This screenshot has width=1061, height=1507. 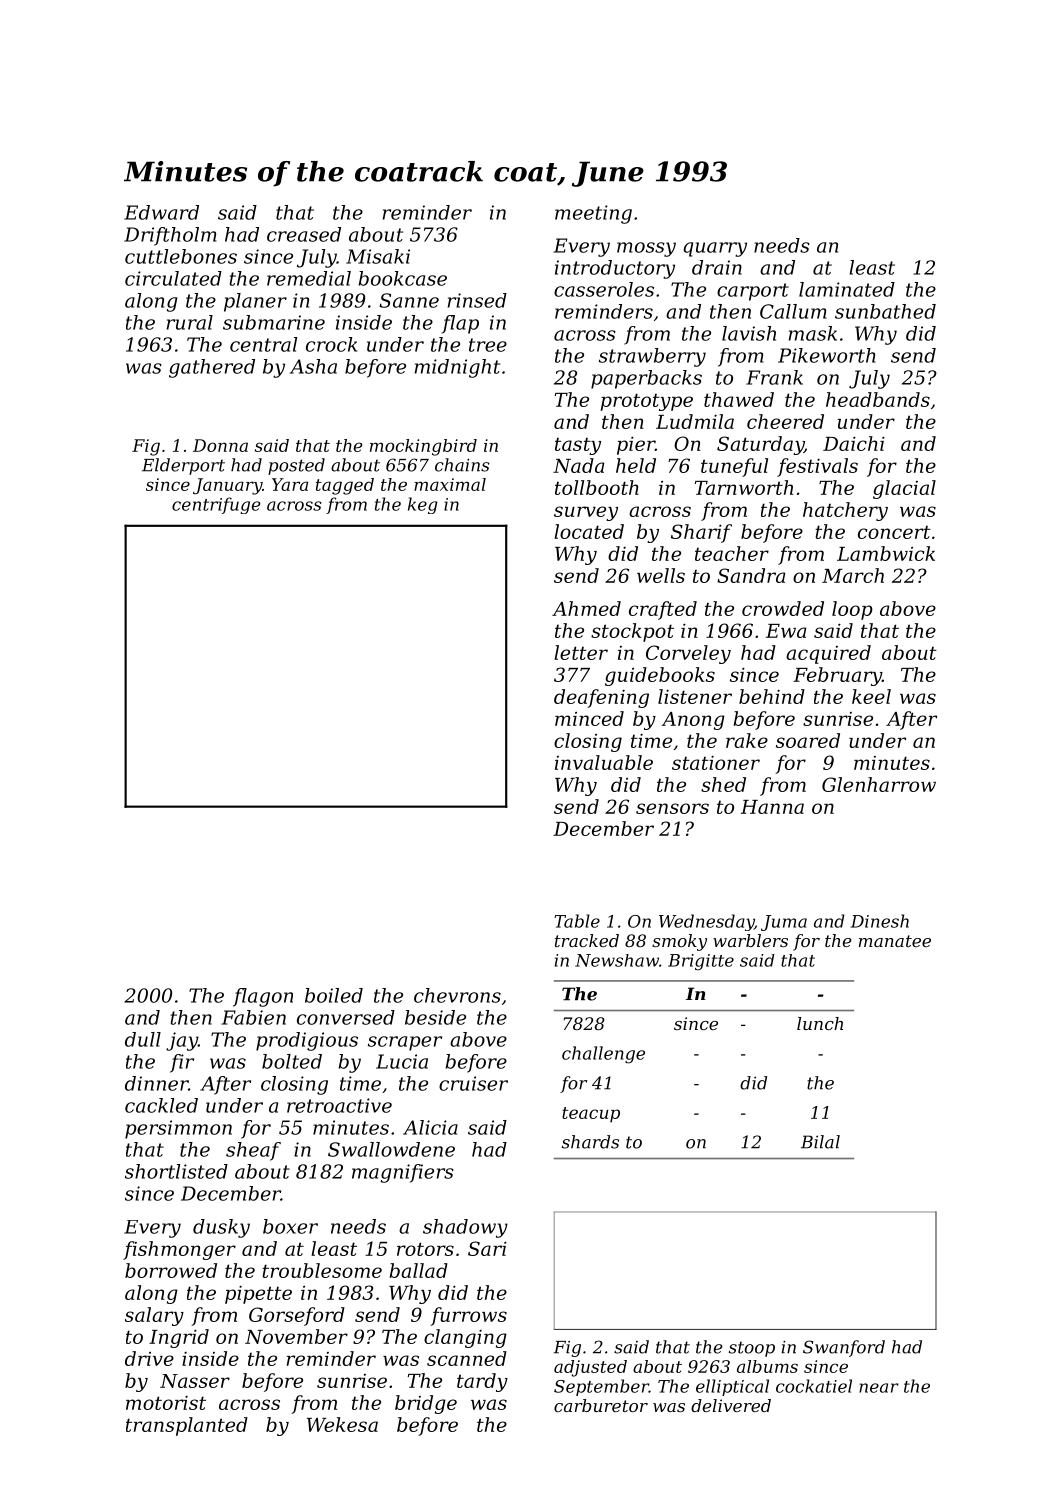 I want to click on Juma, so click(x=784, y=923).
